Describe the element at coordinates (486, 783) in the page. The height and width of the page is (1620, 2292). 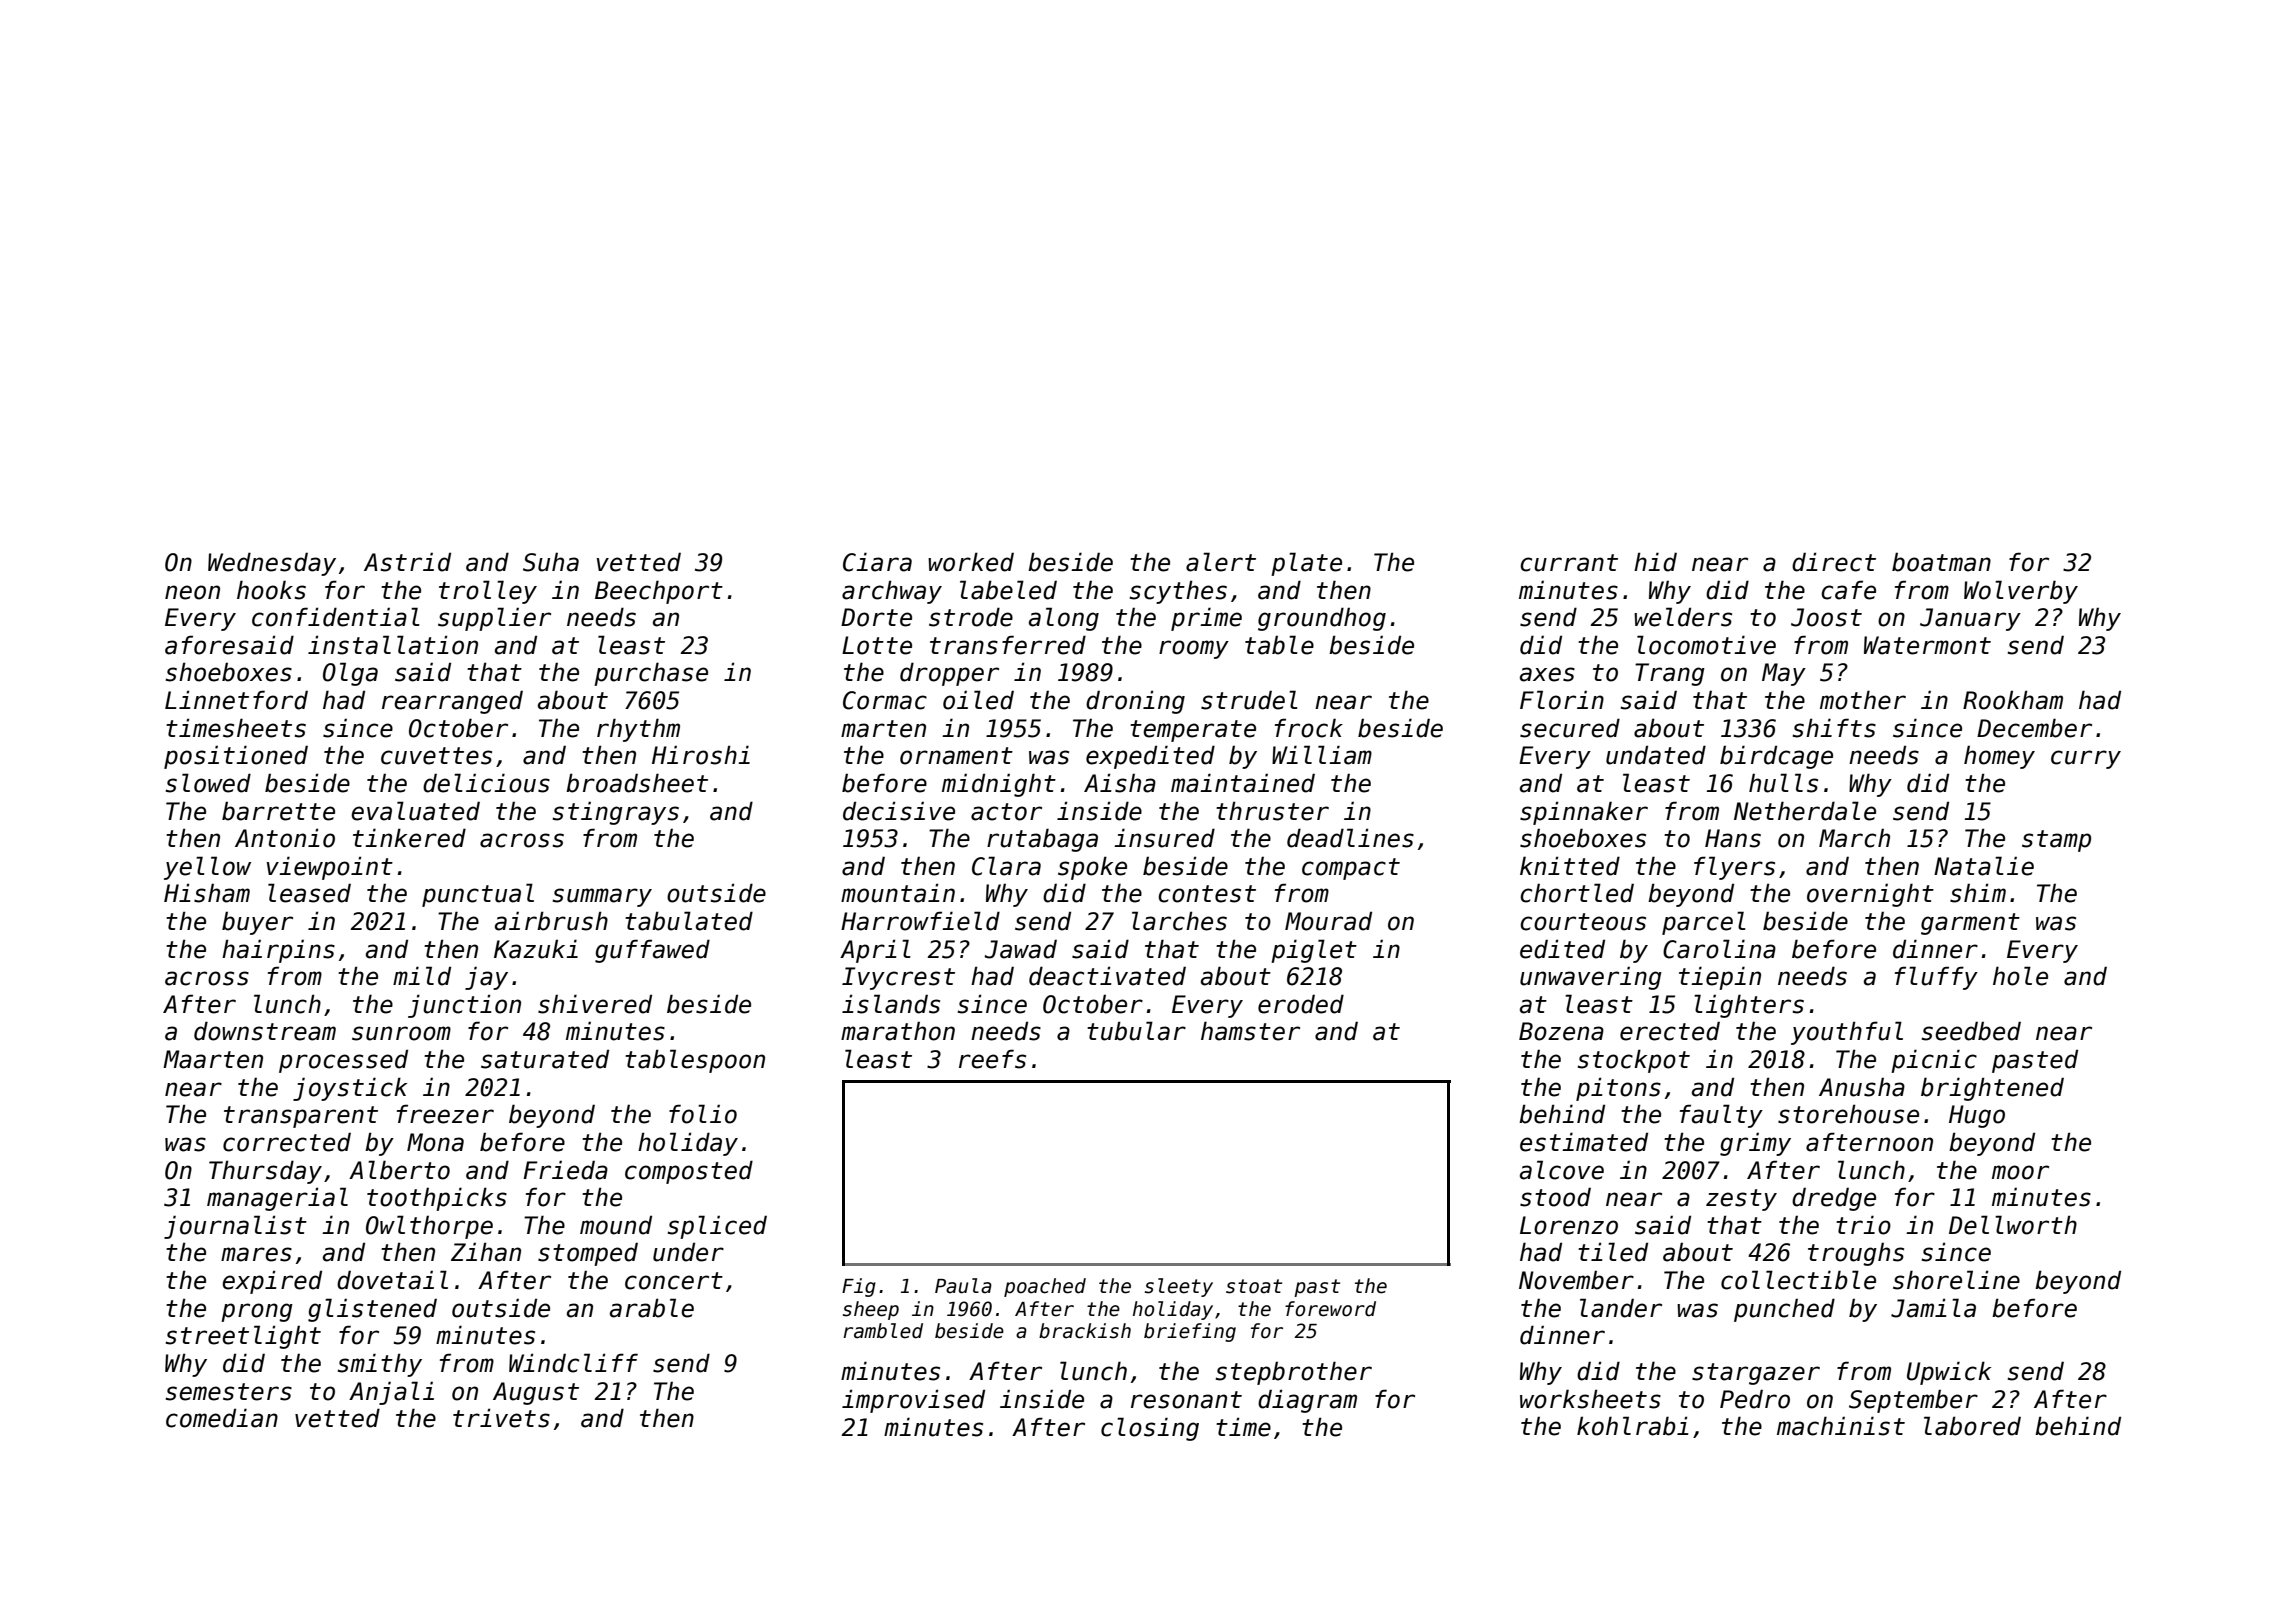
I see `delicious` at that location.
